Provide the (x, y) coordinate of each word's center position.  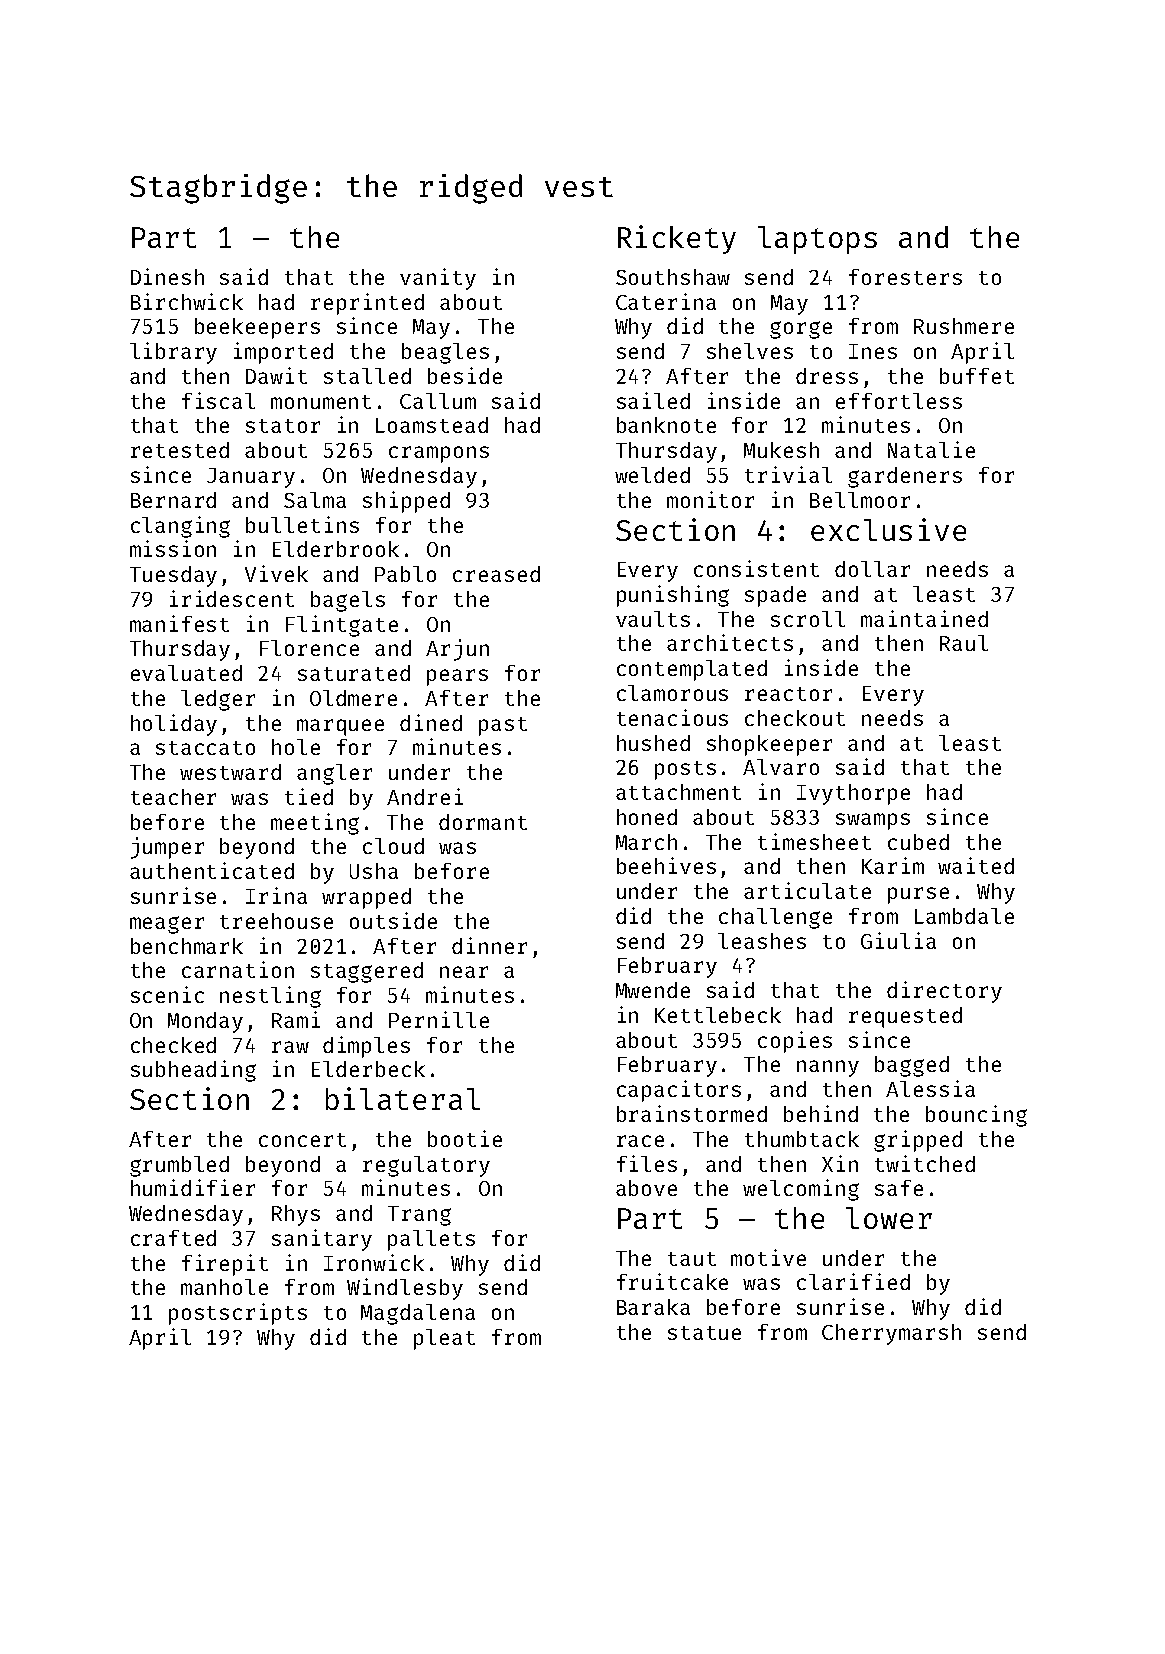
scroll (808, 619)
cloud (393, 846)
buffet (977, 376)
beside (465, 375)
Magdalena (418, 1314)
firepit (225, 1265)
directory (944, 992)
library (173, 353)
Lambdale (964, 916)
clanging (180, 527)
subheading (193, 1071)
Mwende (653, 990)
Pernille (439, 1019)
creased (496, 574)
